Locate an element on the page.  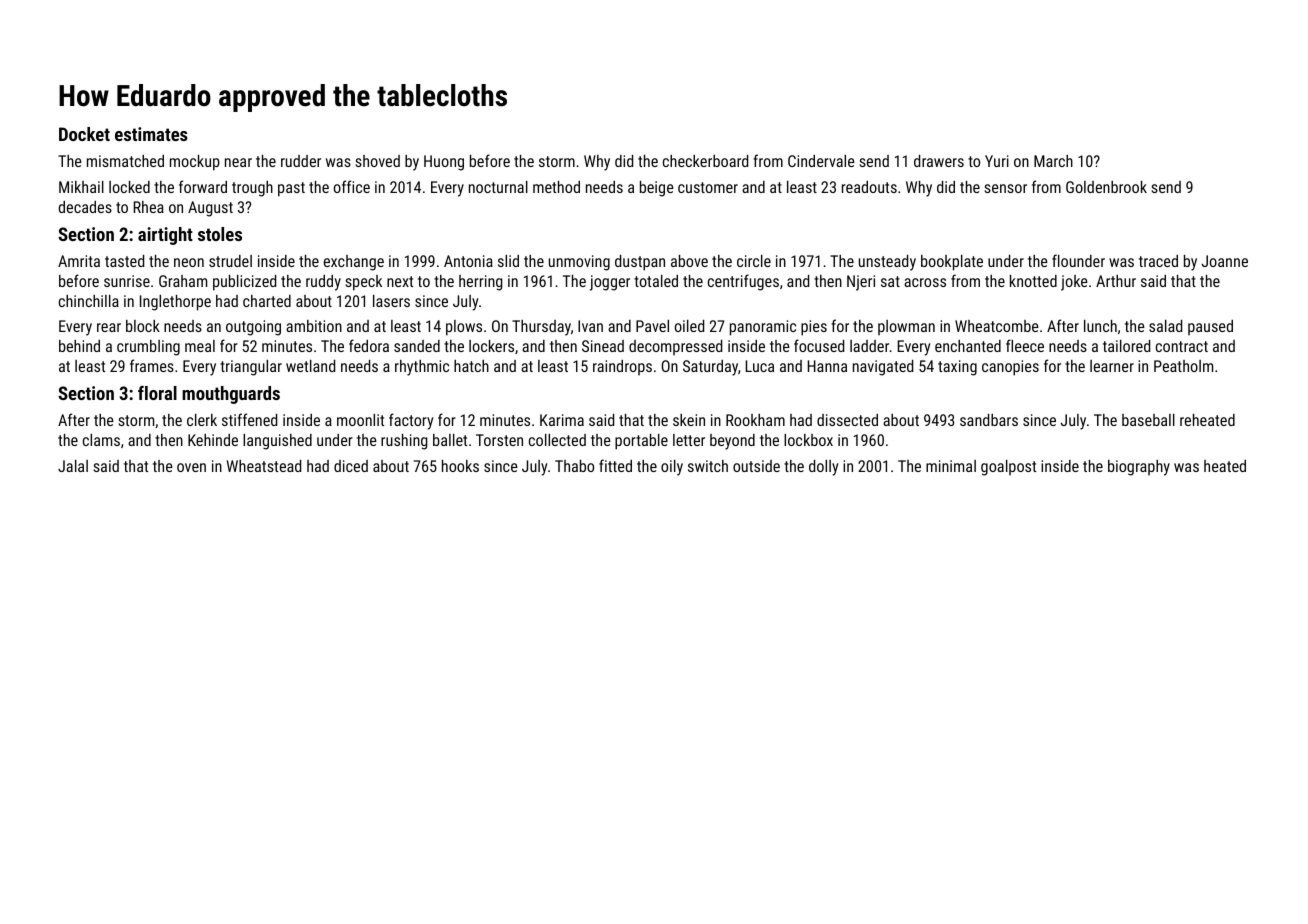
drawers is located at coordinates (939, 161).
